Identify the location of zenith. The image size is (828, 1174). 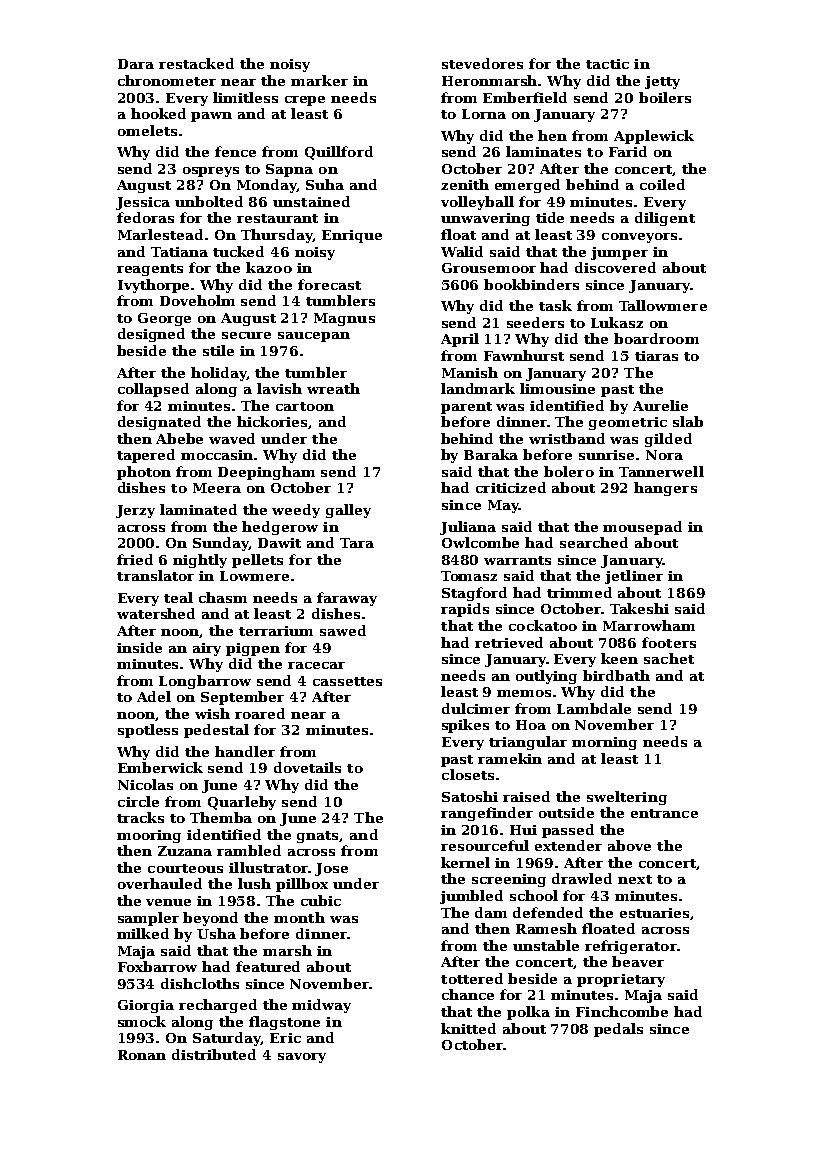
(465, 184).
